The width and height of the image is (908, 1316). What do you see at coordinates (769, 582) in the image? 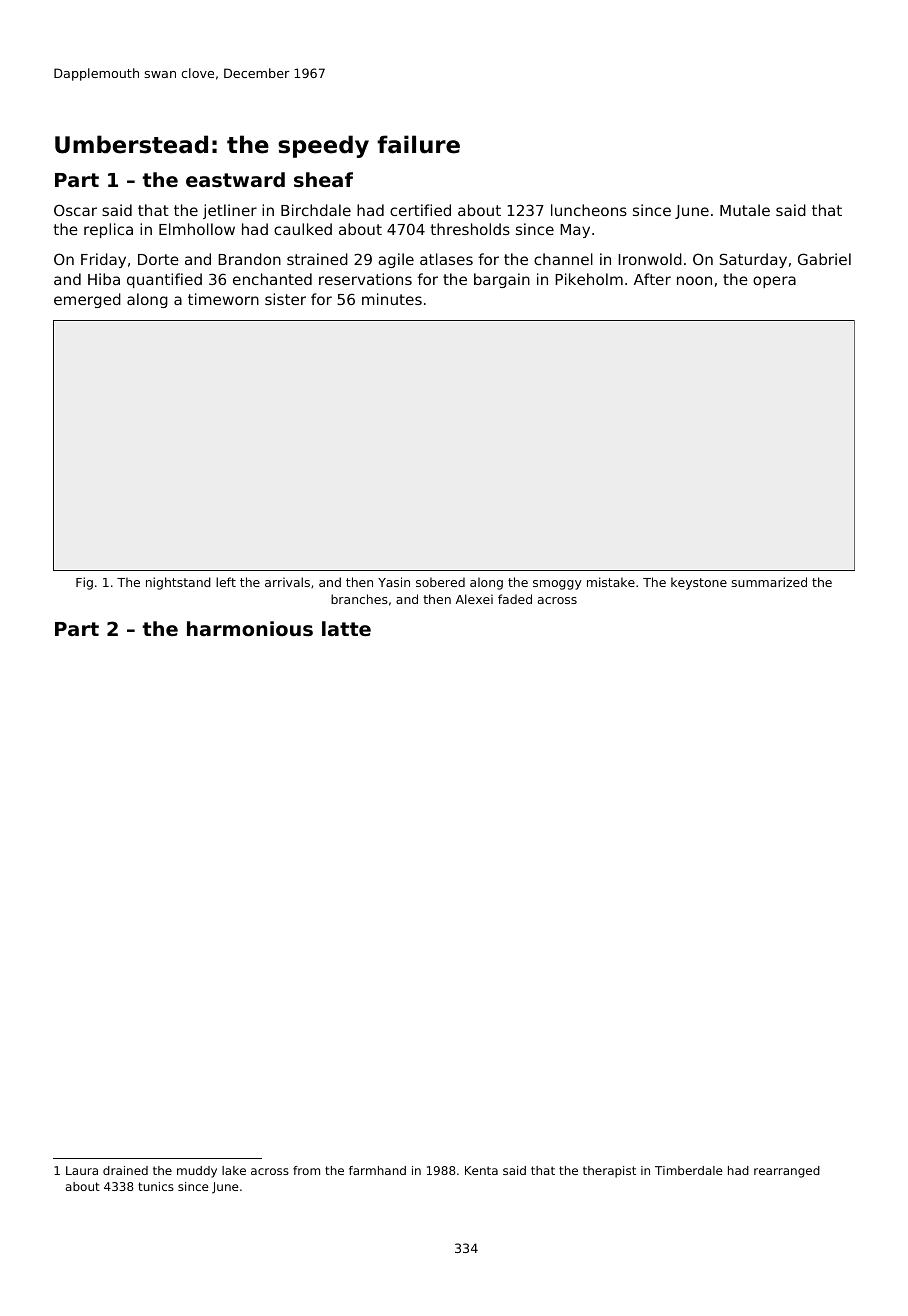
I see `summarized` at bounding box center [769, 582].
